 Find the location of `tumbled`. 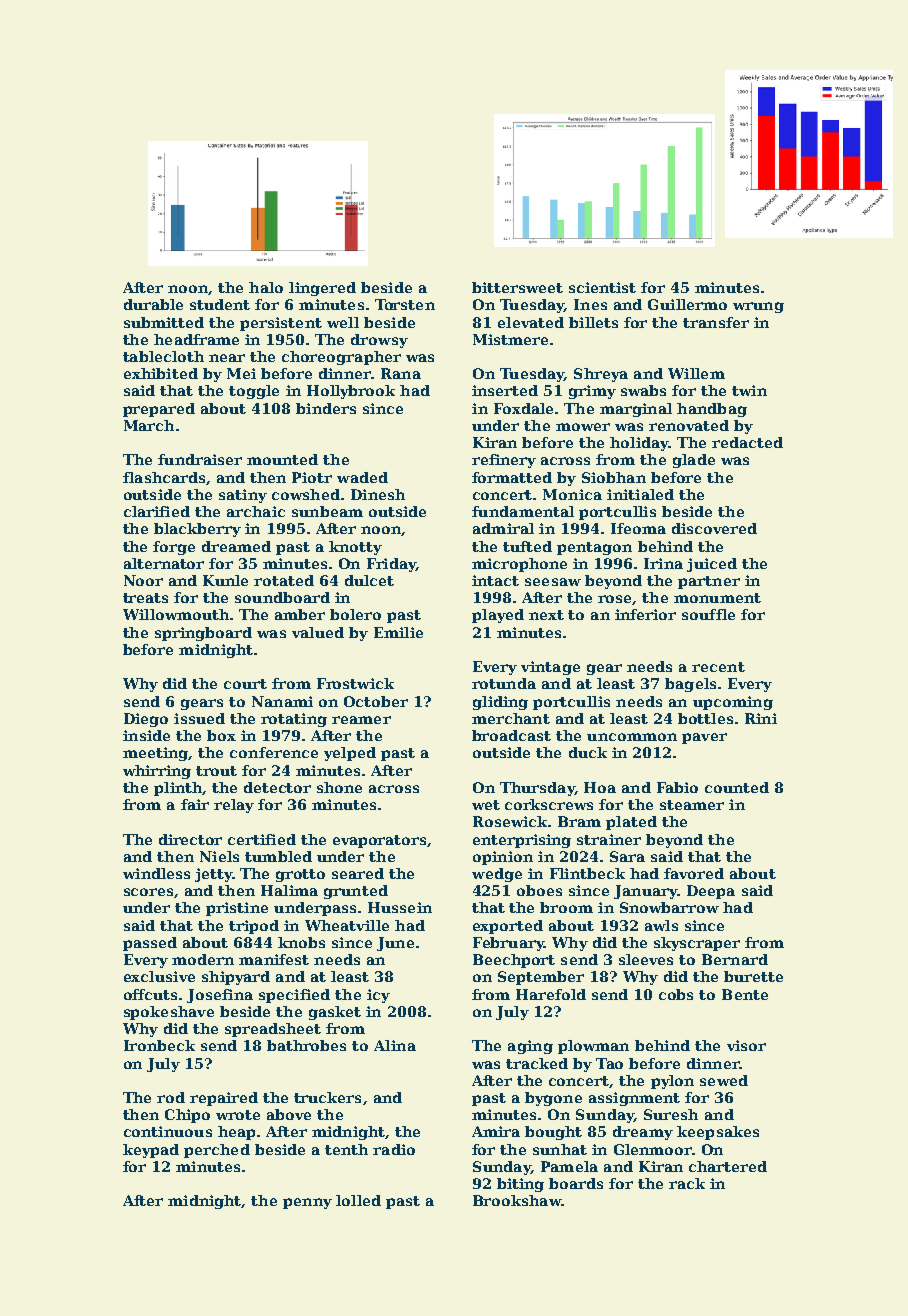

tumbled is located at coordinates (278, 856).
